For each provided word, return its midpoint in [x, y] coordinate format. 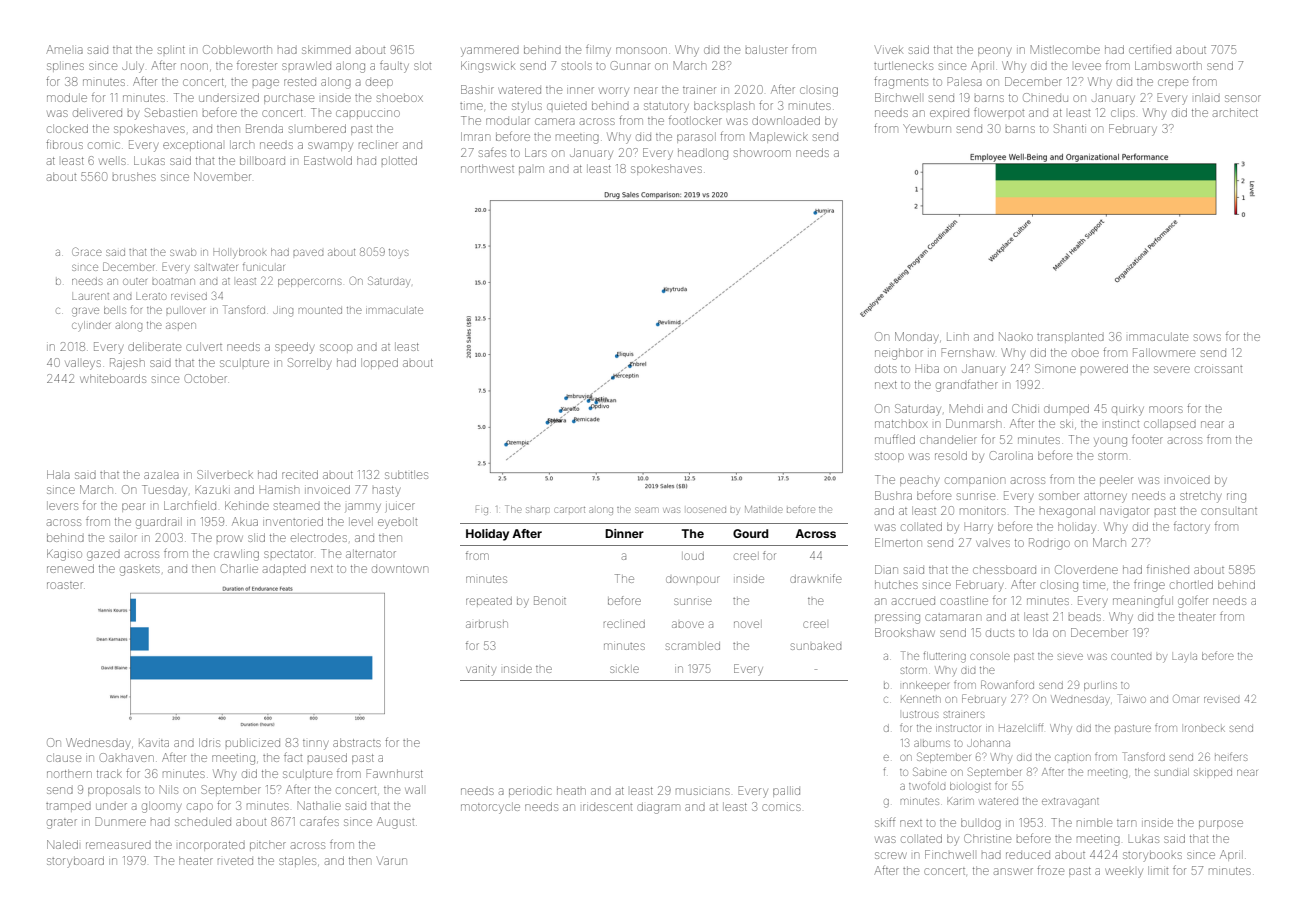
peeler [1116, 480]
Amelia [64, 49]
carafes [319, 821]
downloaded [786, 120]
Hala [58, 474]
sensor [1243, 98]
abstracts [357, 742]
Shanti [1070, 128]
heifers [1231, 756]
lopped [379, 363]
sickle [624, 669]
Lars [536, 152]
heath [571, 790]
